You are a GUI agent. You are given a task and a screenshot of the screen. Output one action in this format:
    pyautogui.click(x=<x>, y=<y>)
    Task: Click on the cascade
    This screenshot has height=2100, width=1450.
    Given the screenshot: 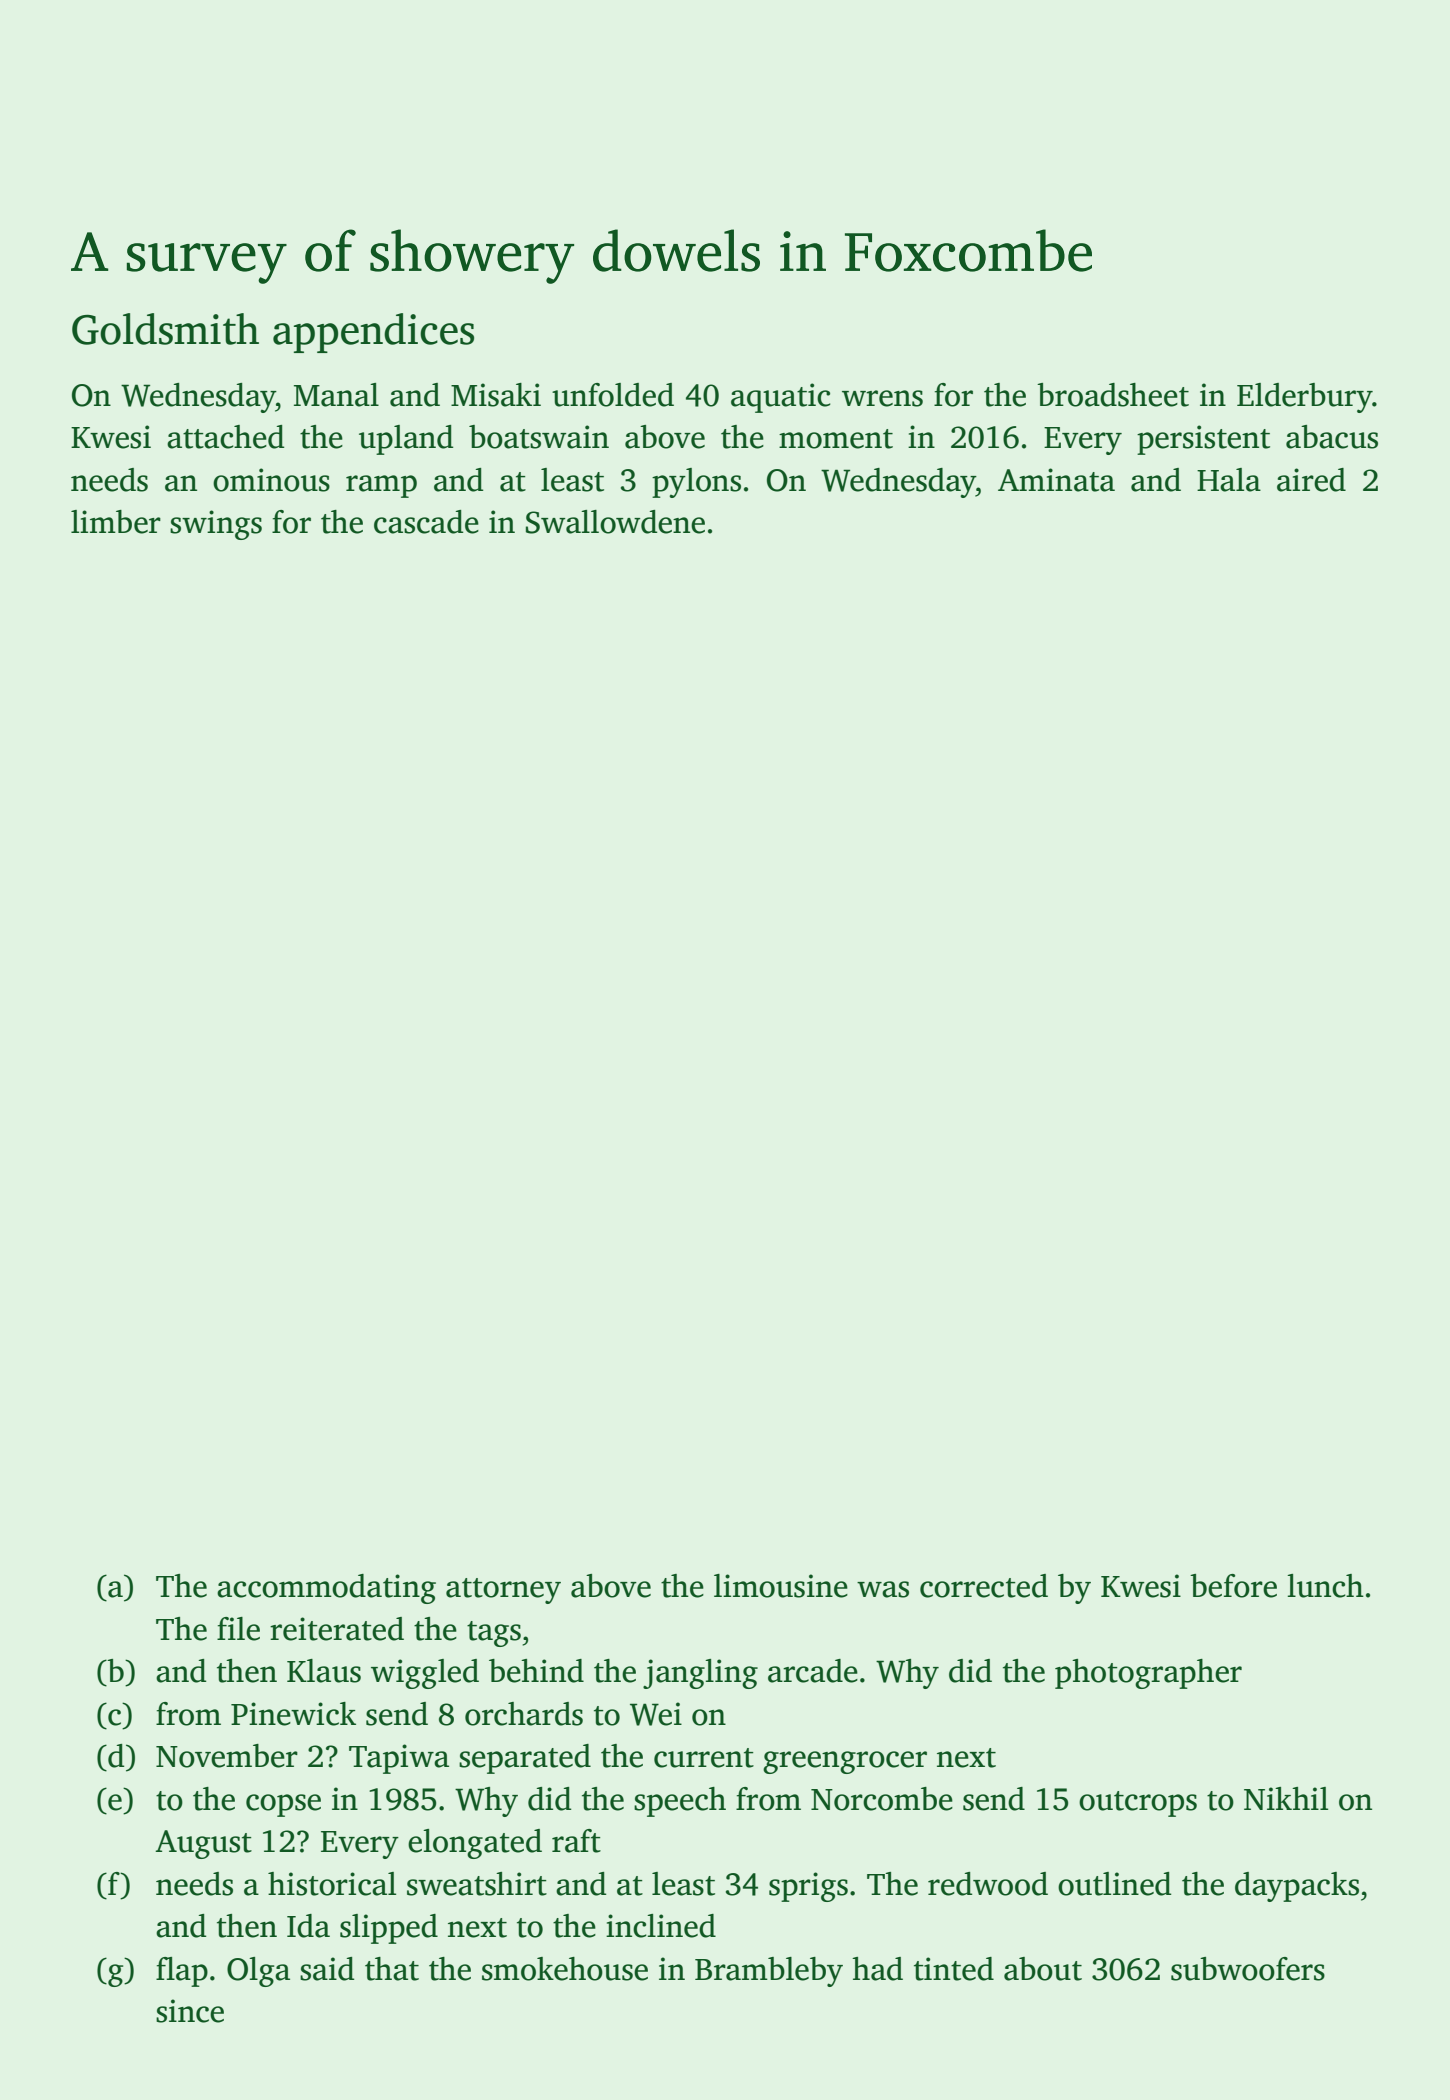 What is the action you would take?
    pyautogui.click(x=426, y=522)
